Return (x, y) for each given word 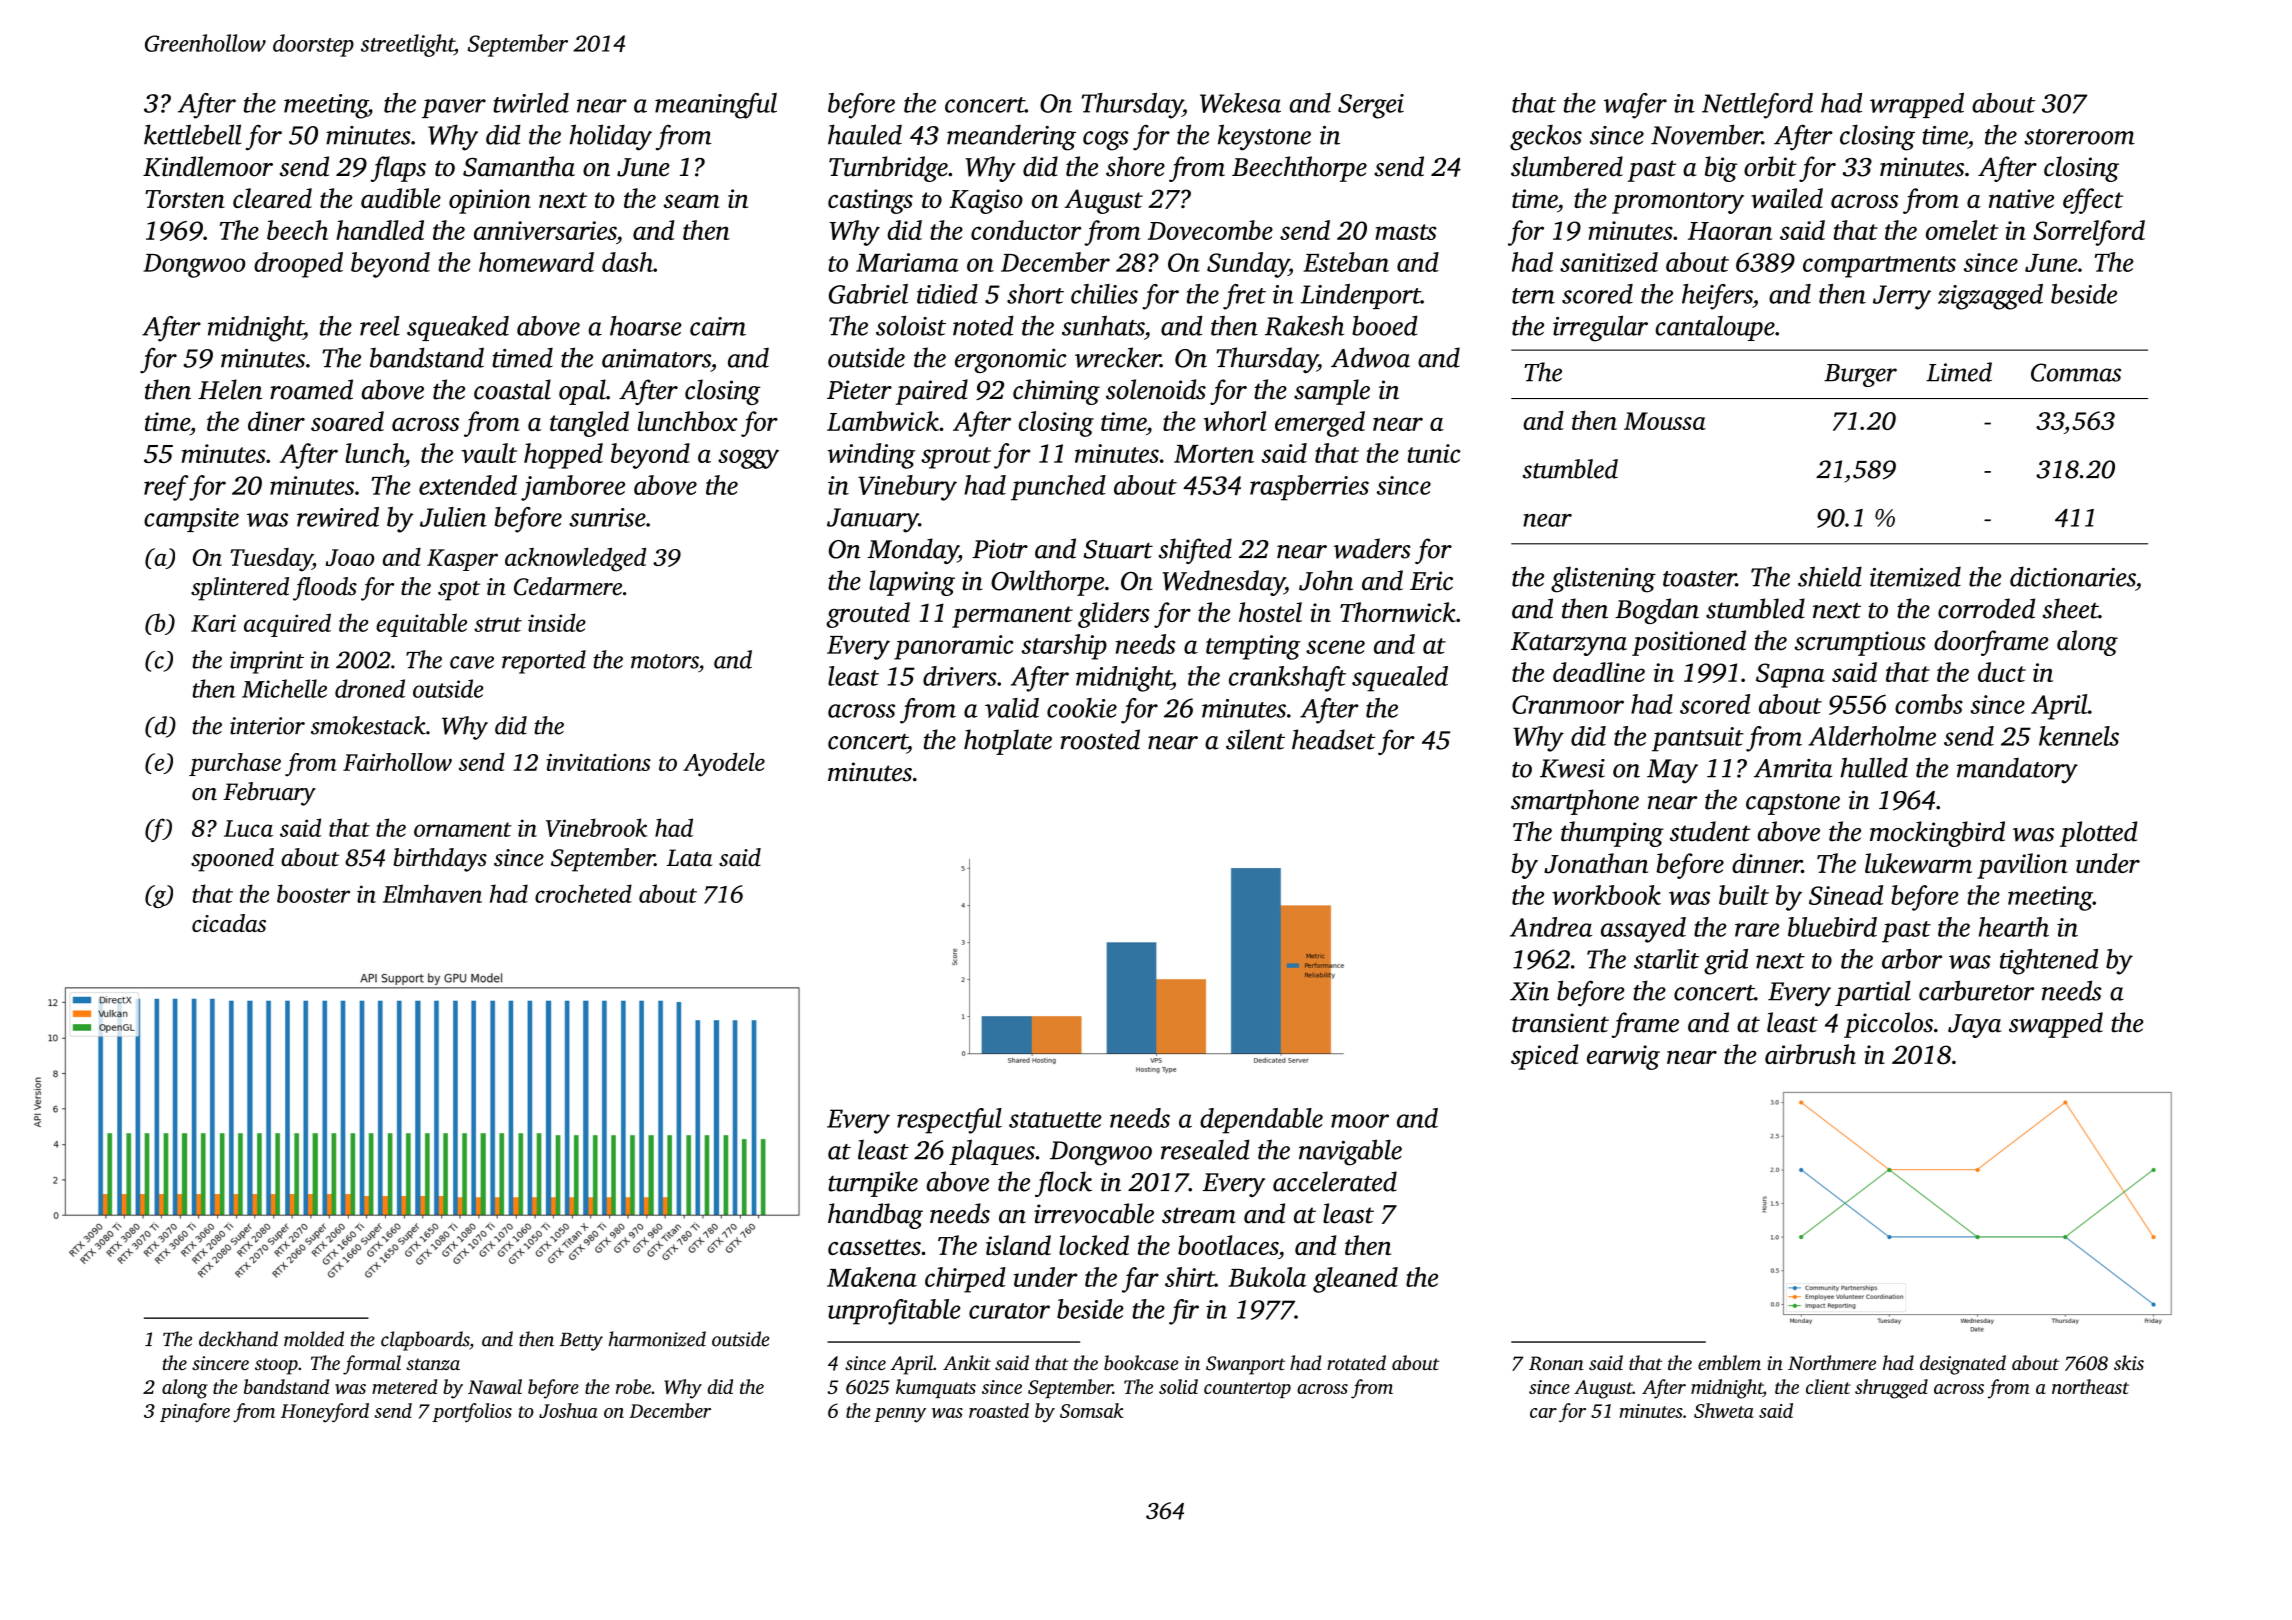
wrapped (1917, 105)
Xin (1529, 991)
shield (1830, 576)
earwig (1623, 1057)
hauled (865, 134)
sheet (2070, 608)
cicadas (229, 923)
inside (557, 622)
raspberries (1309, 488)
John (1326, 580)
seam (691, 201)
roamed (311, 389)
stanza (433, 1364)
